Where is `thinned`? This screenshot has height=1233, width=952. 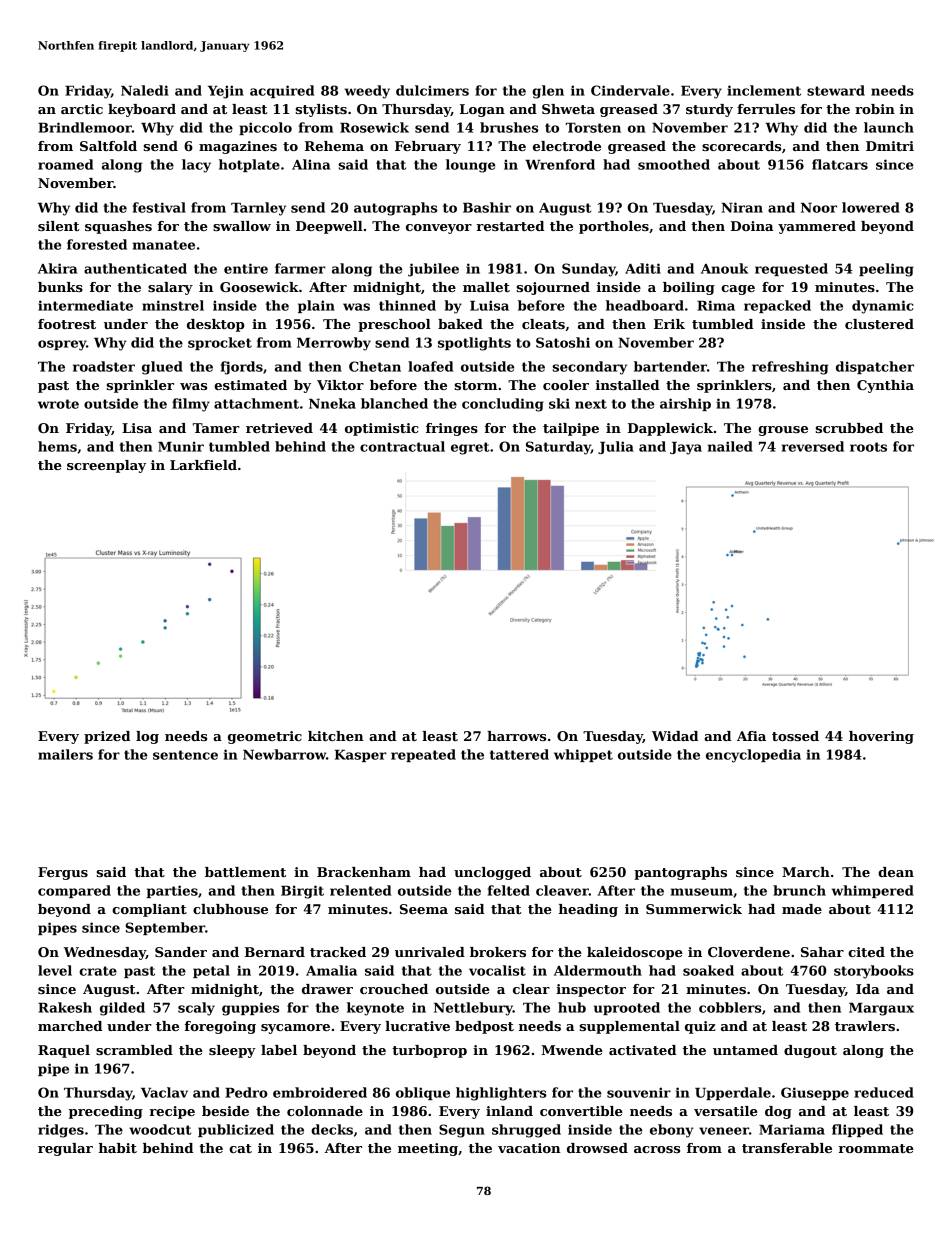 thinned is located at coordinates (407, 305).
